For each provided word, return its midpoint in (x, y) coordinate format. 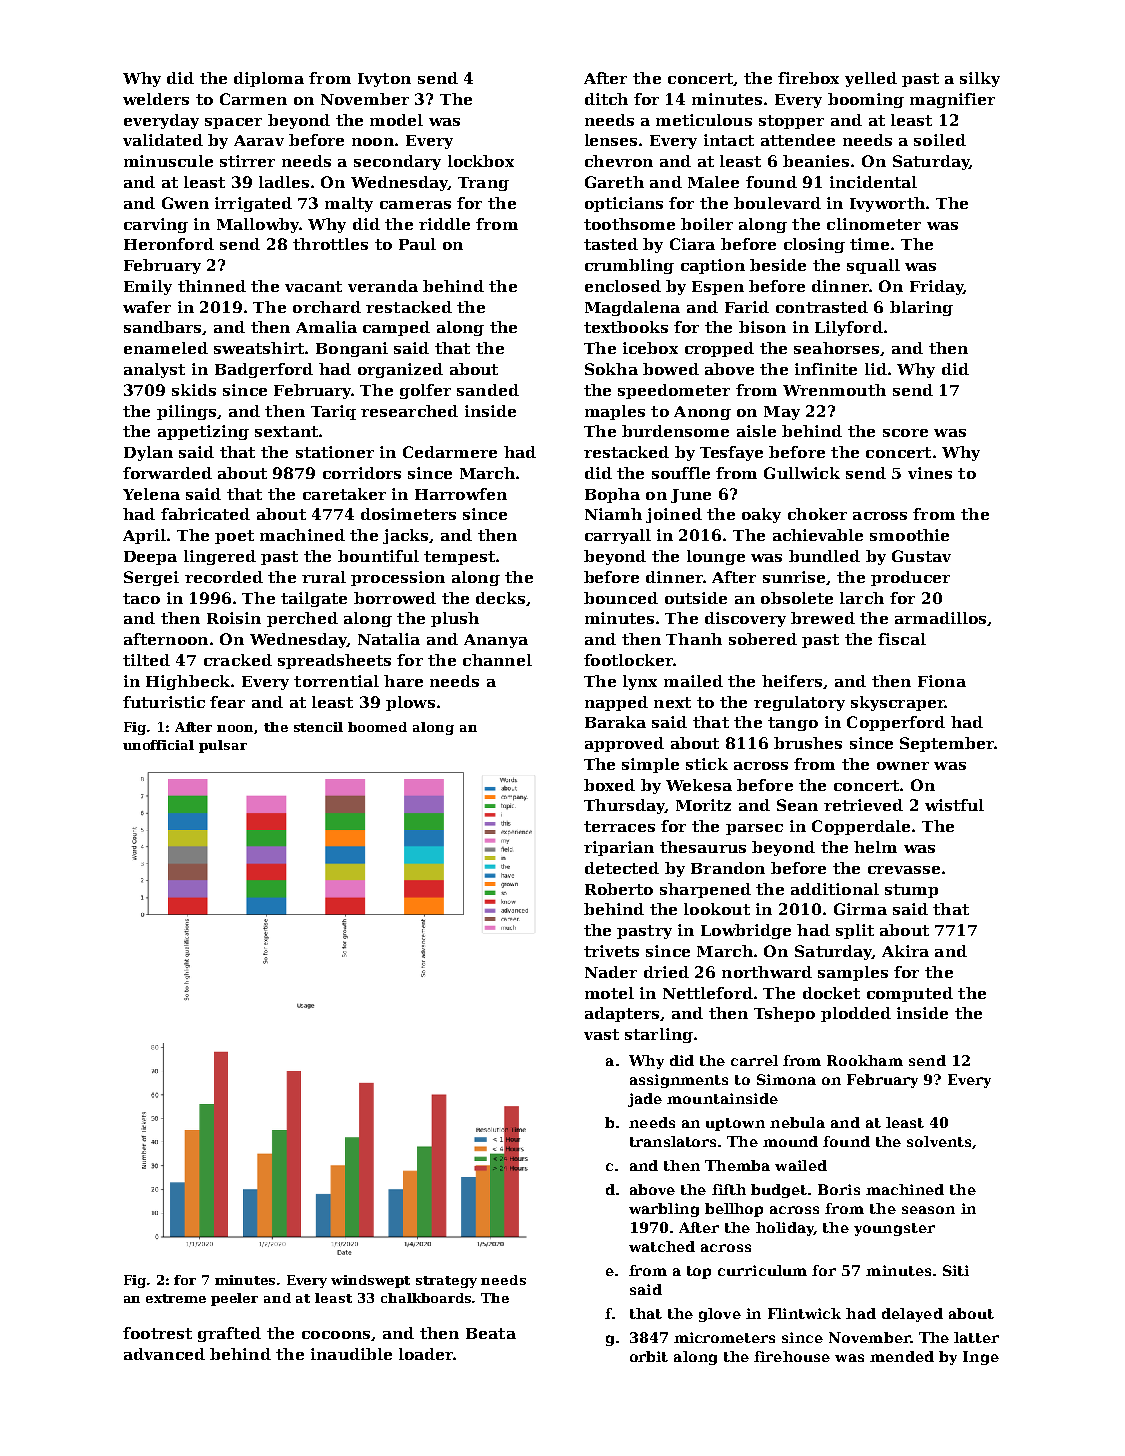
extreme (176, 1298)
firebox (808, 78)
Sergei (151, 578)
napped (616, 703)
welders (156, 99)
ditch (606, 99)
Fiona (942, 681)
